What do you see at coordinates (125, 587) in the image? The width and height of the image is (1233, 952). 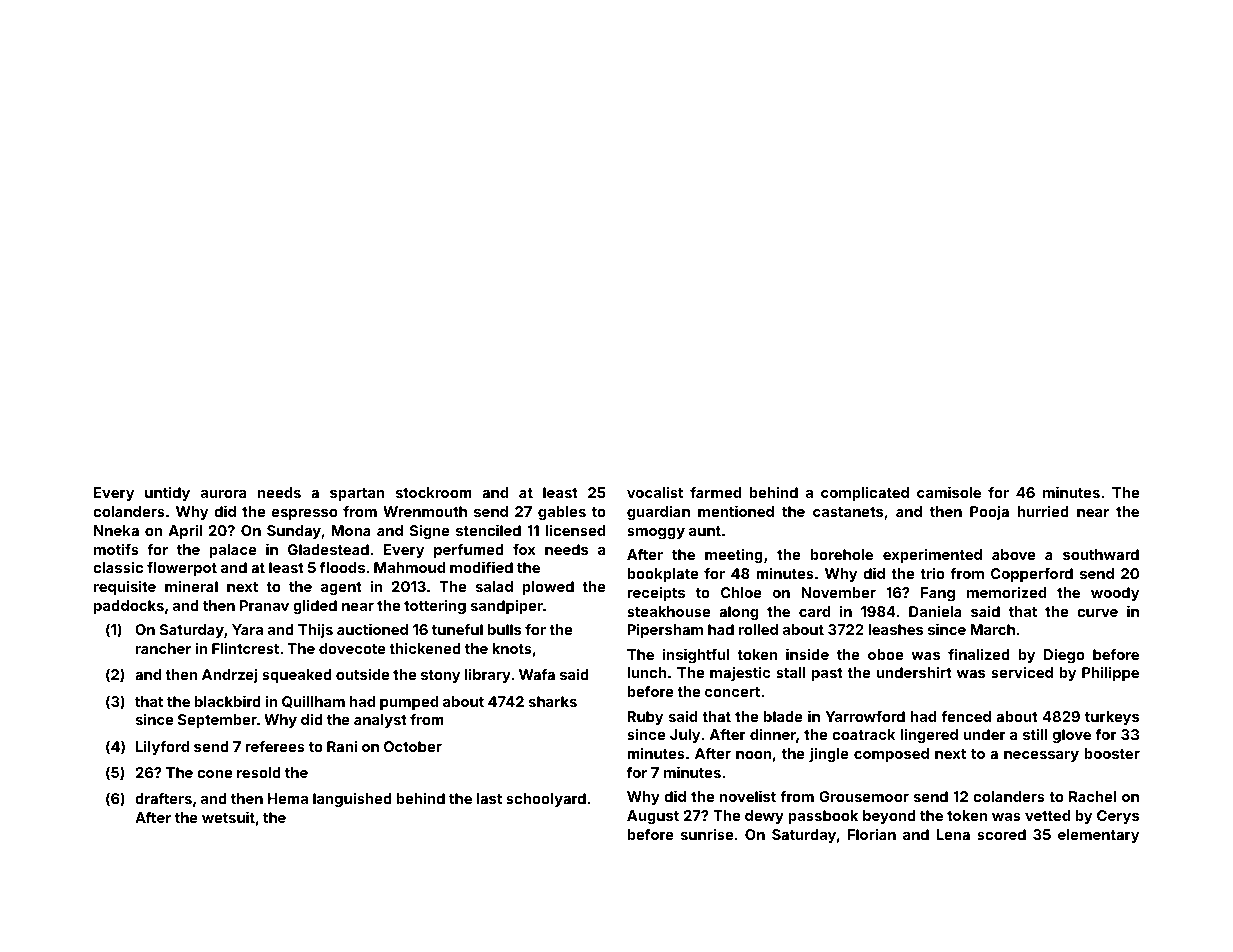 I see `requisite` at bounding box center [125, 587].
